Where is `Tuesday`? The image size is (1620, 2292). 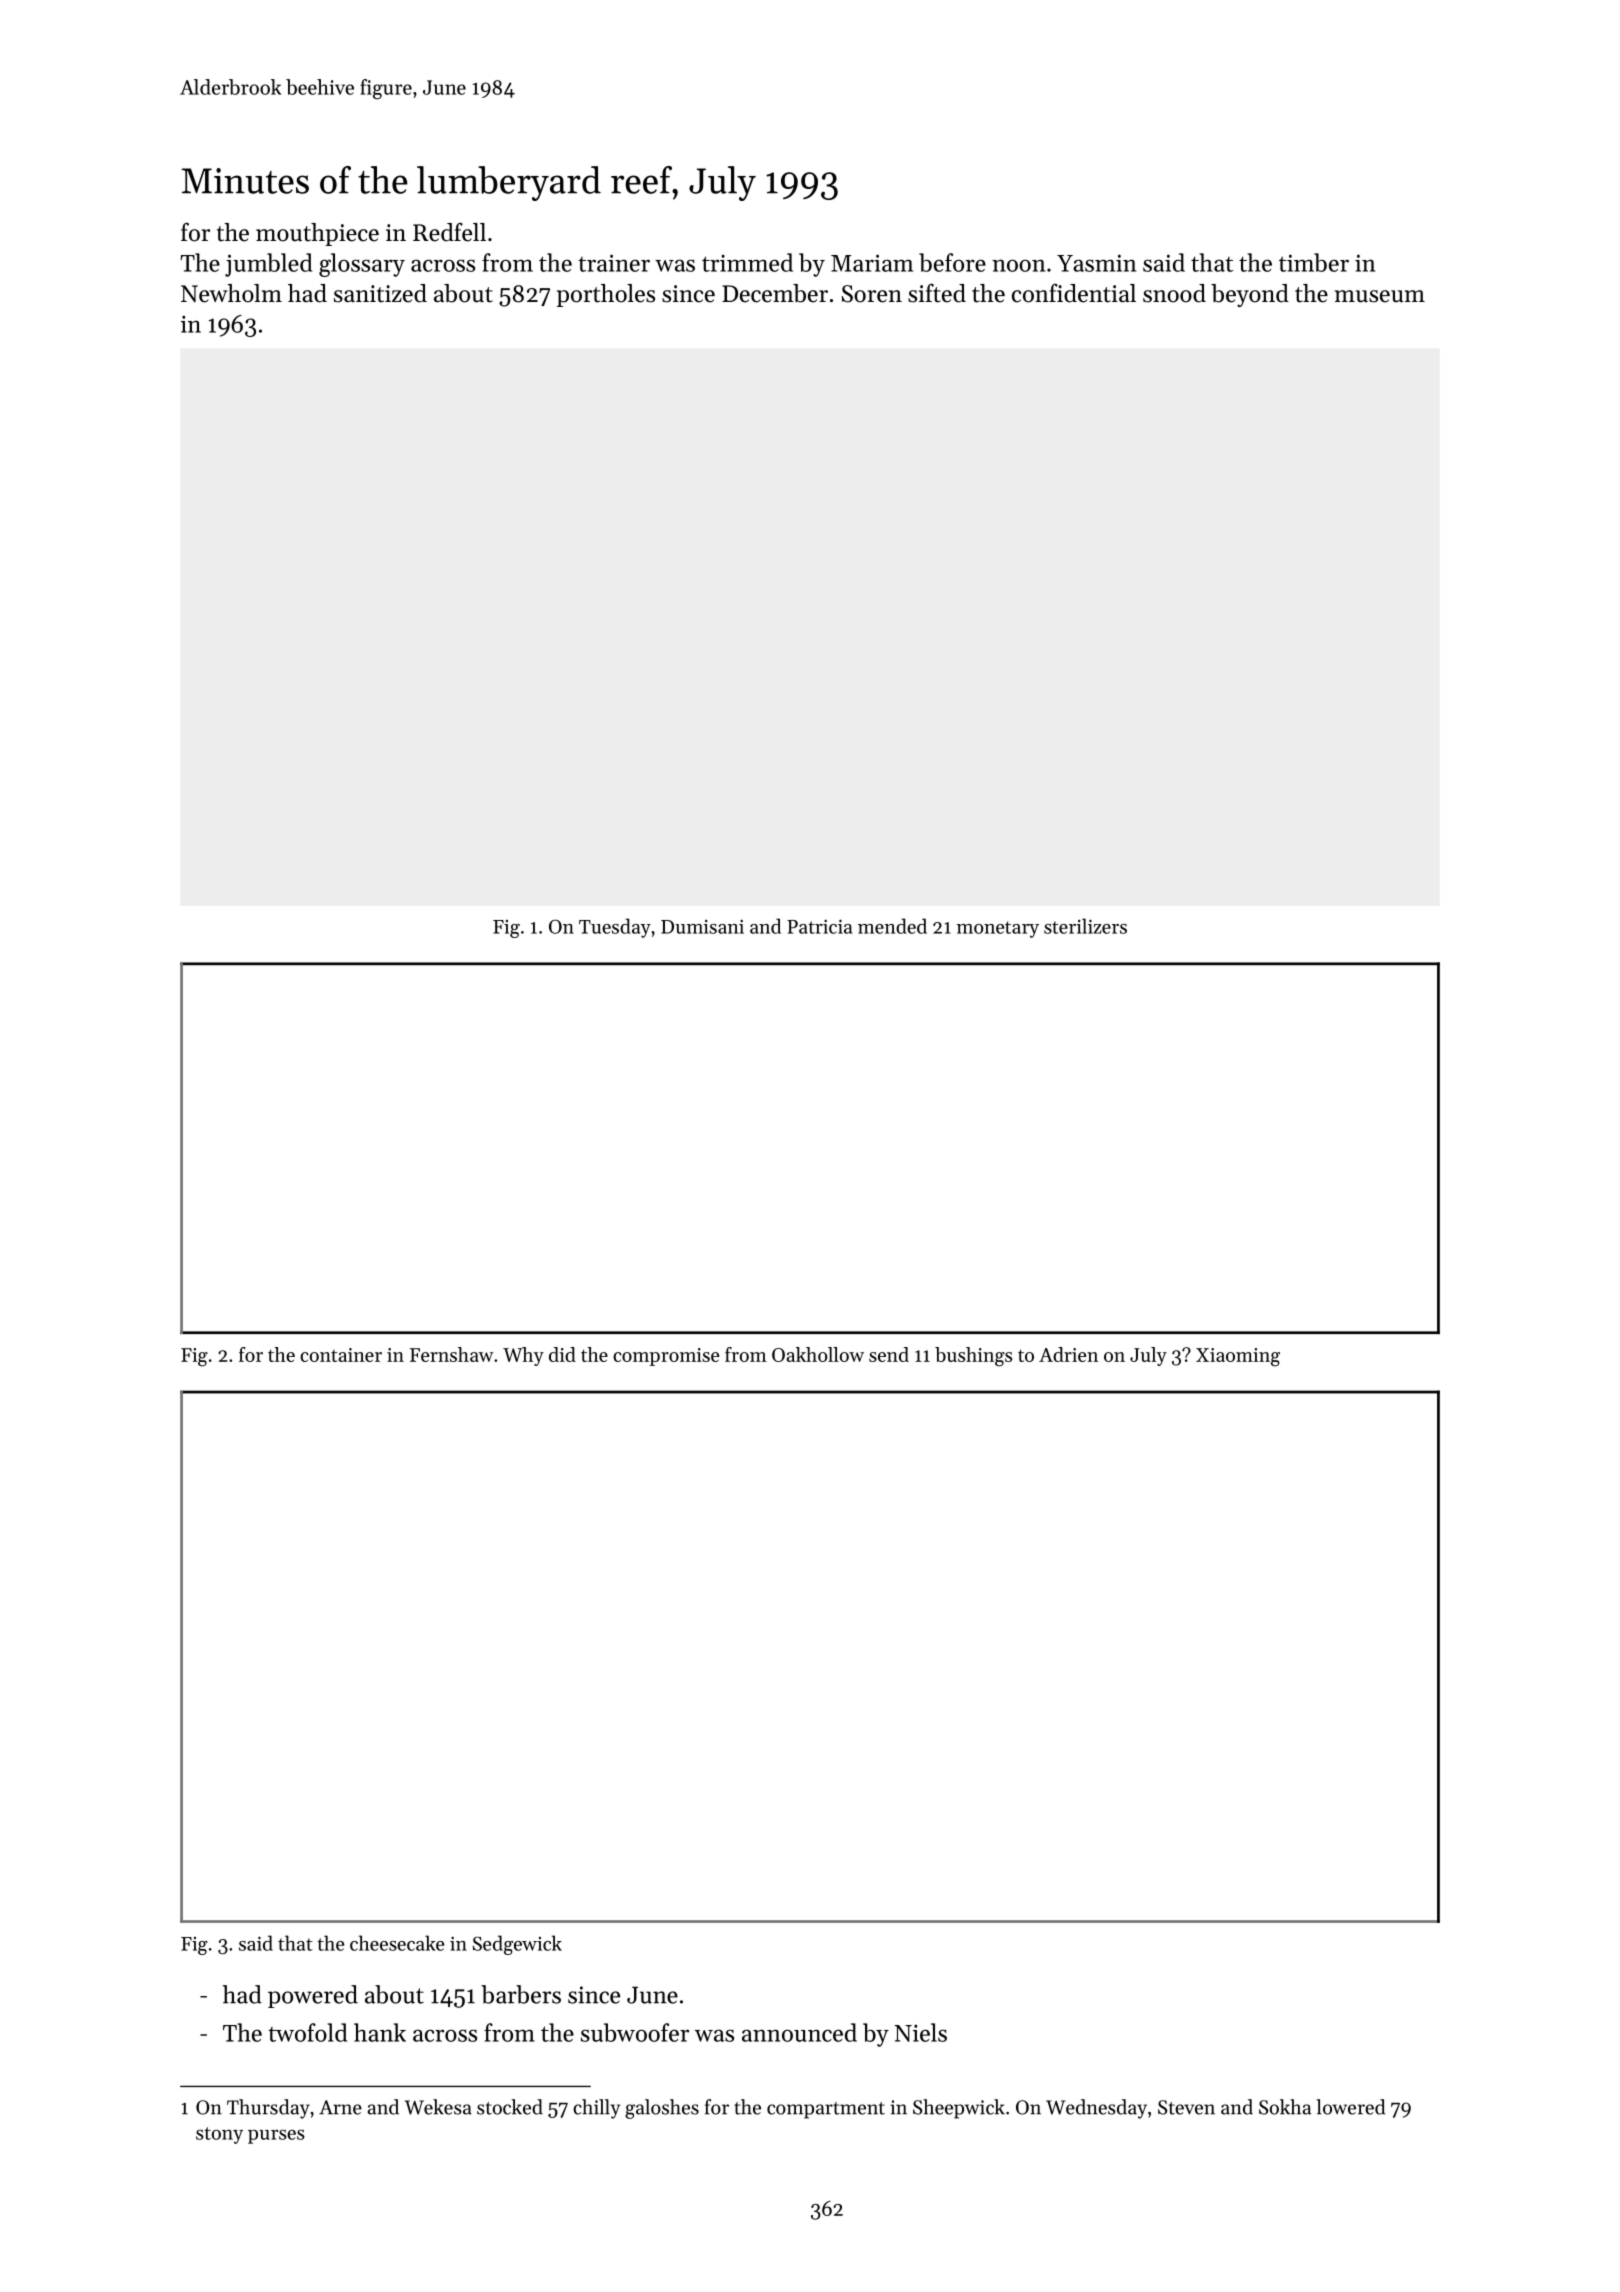 Tuesday is located at coordinates (615, 928).
